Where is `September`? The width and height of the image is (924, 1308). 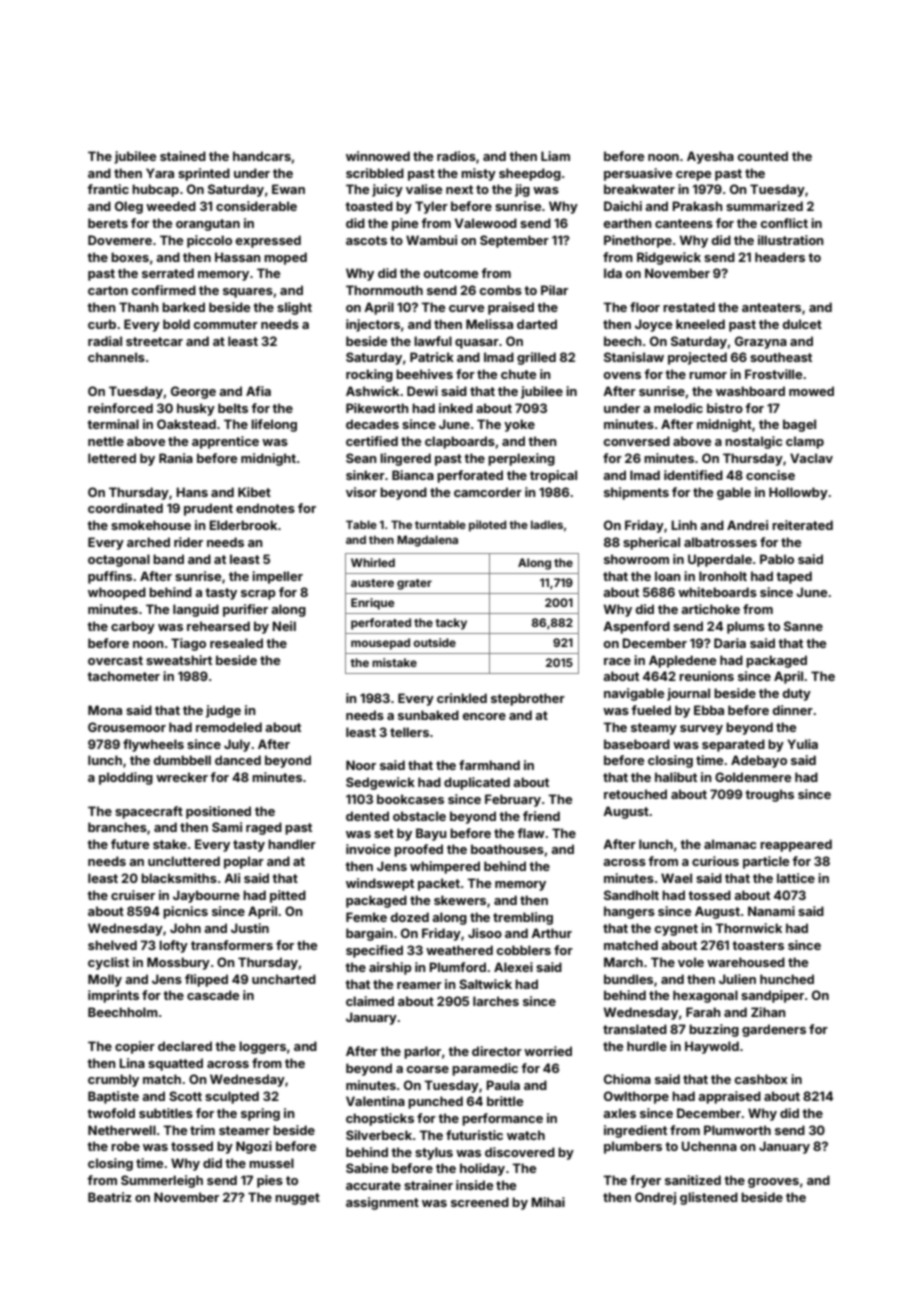
September is located at coordinates (514, 241).
